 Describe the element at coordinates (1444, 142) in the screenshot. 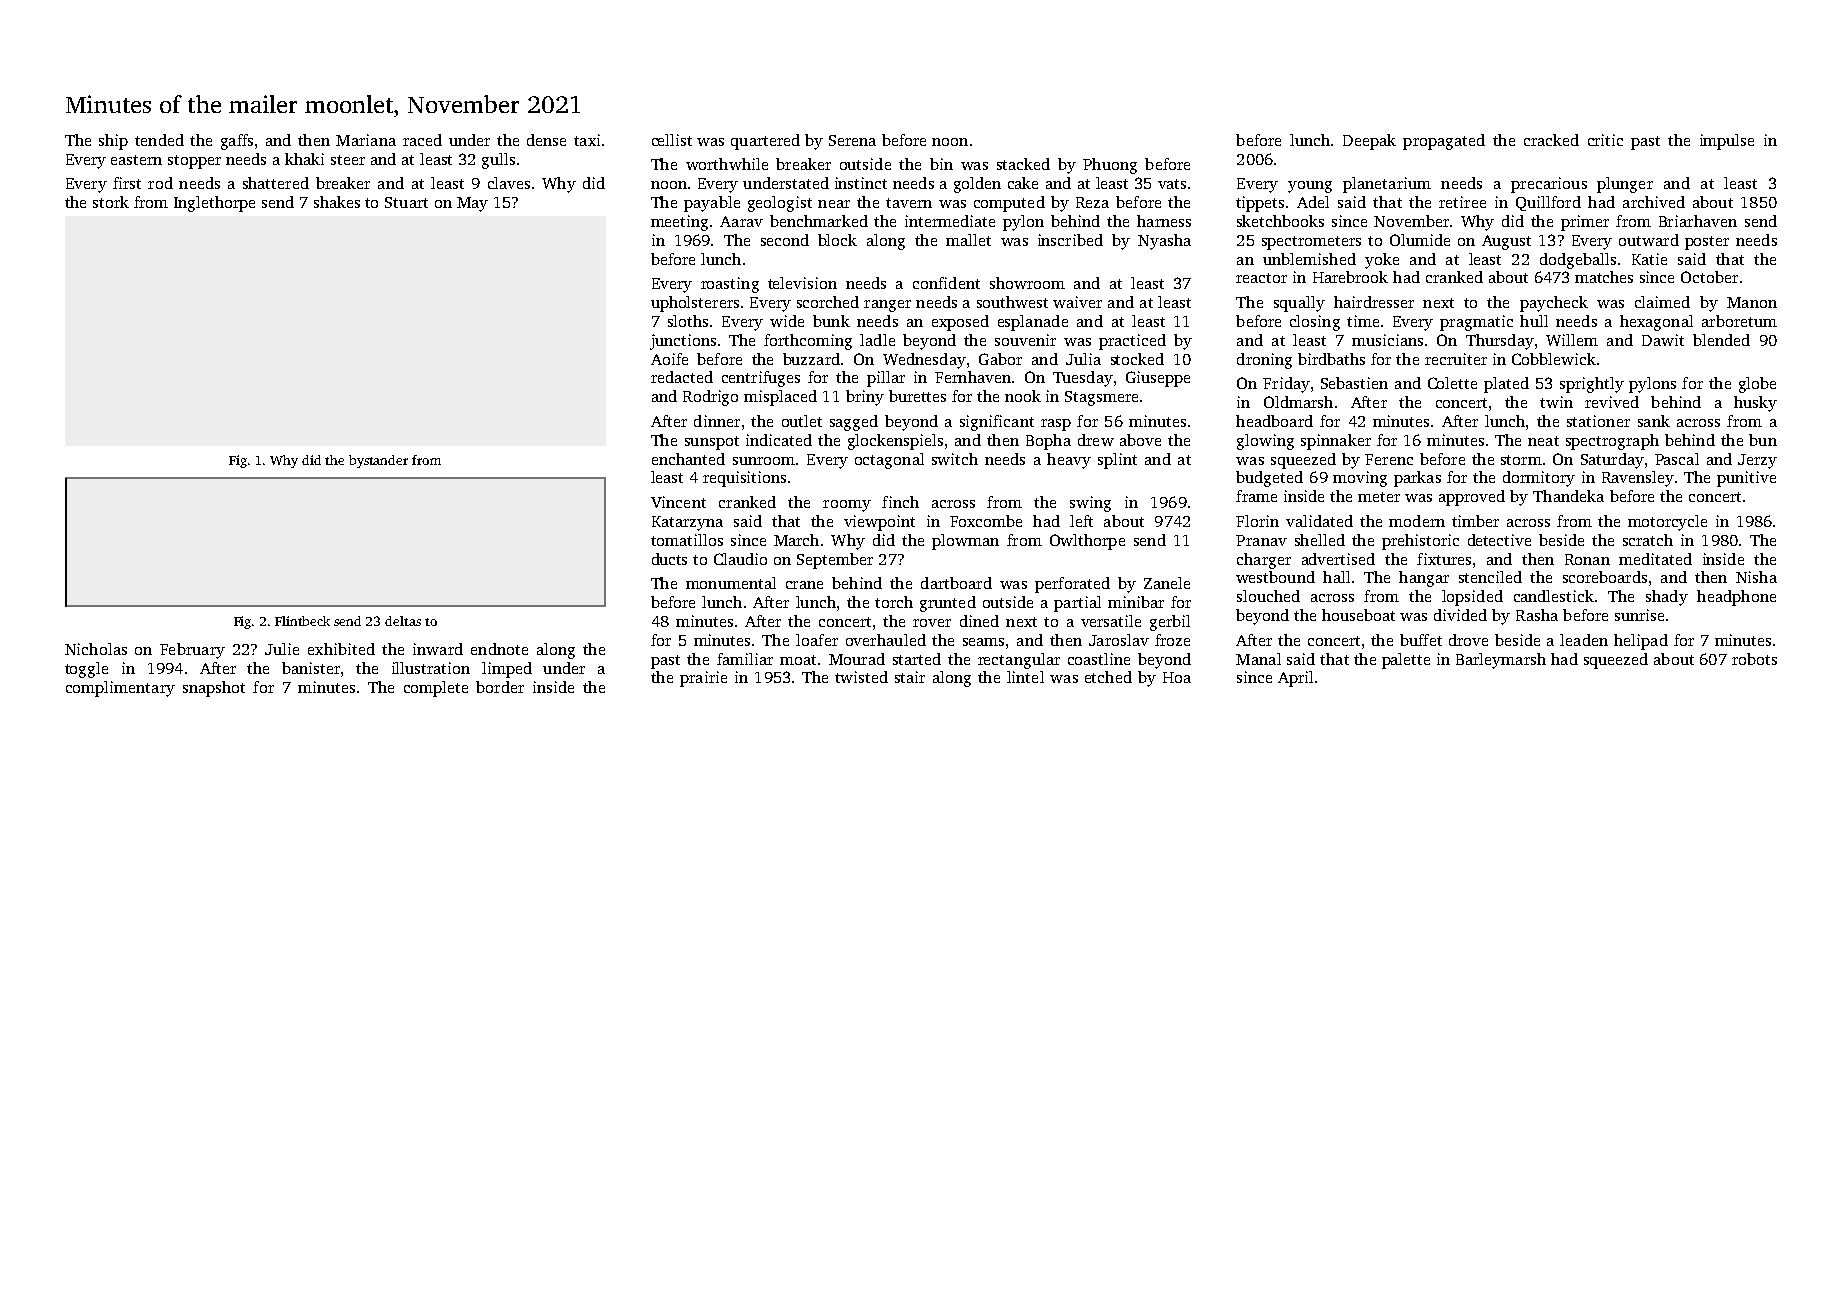

I see `propagated` at that location.
